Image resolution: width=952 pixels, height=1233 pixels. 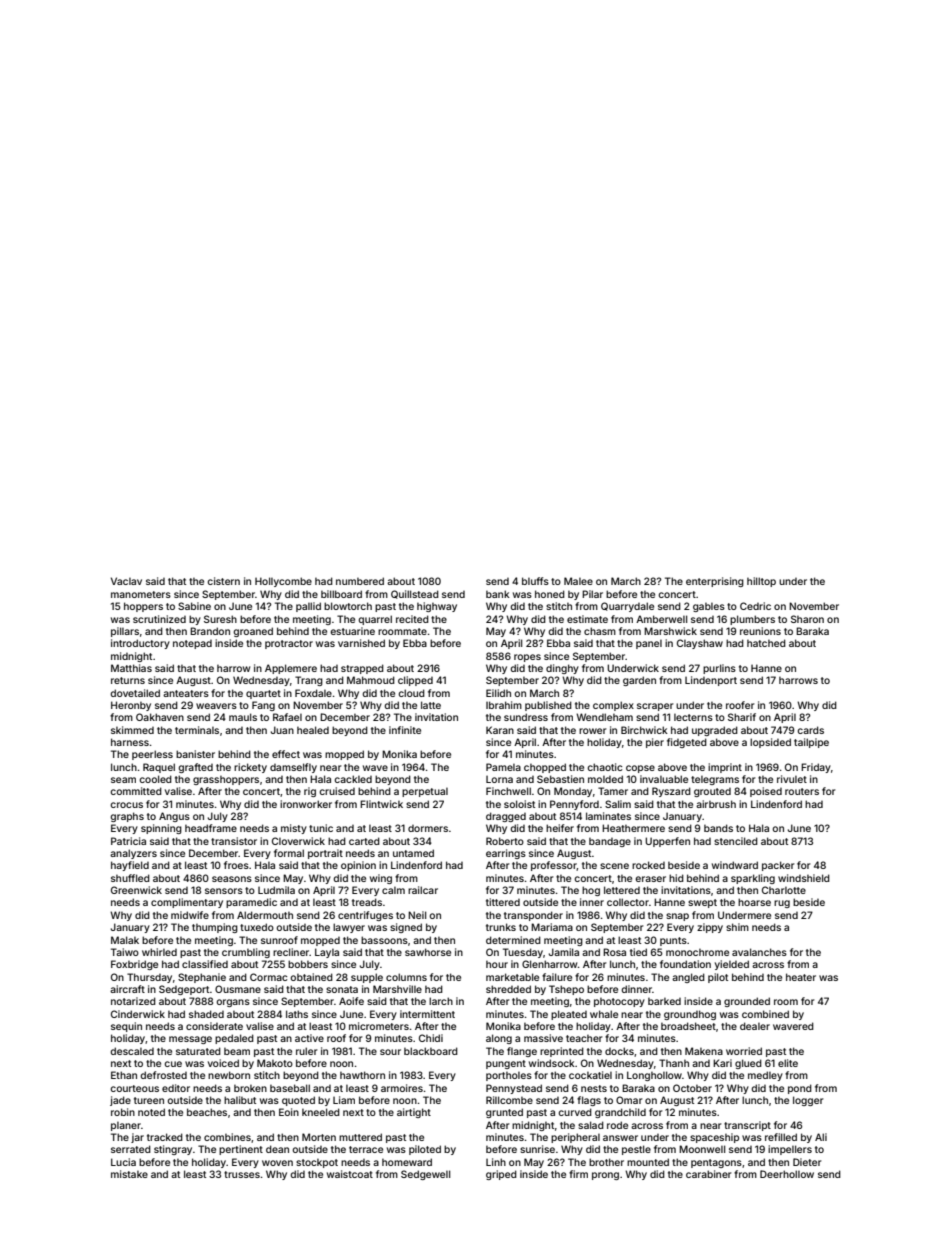 What do you see at coordinates (131, 668) in the screenshot?
I see `Matthias` at bounding box center [131, 668].
